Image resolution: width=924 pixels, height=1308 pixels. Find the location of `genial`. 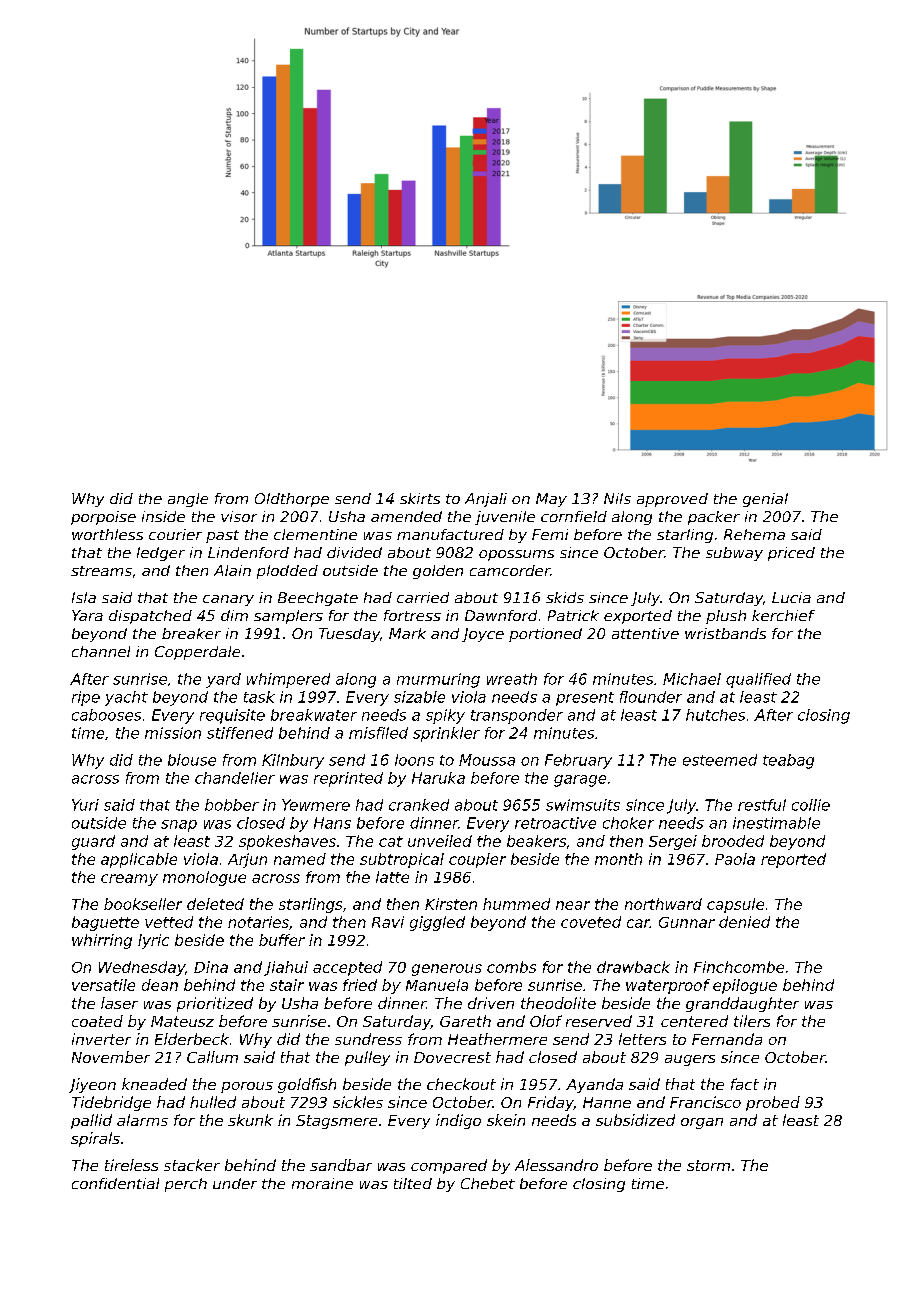

genial is located at coordinates (765, 500).
